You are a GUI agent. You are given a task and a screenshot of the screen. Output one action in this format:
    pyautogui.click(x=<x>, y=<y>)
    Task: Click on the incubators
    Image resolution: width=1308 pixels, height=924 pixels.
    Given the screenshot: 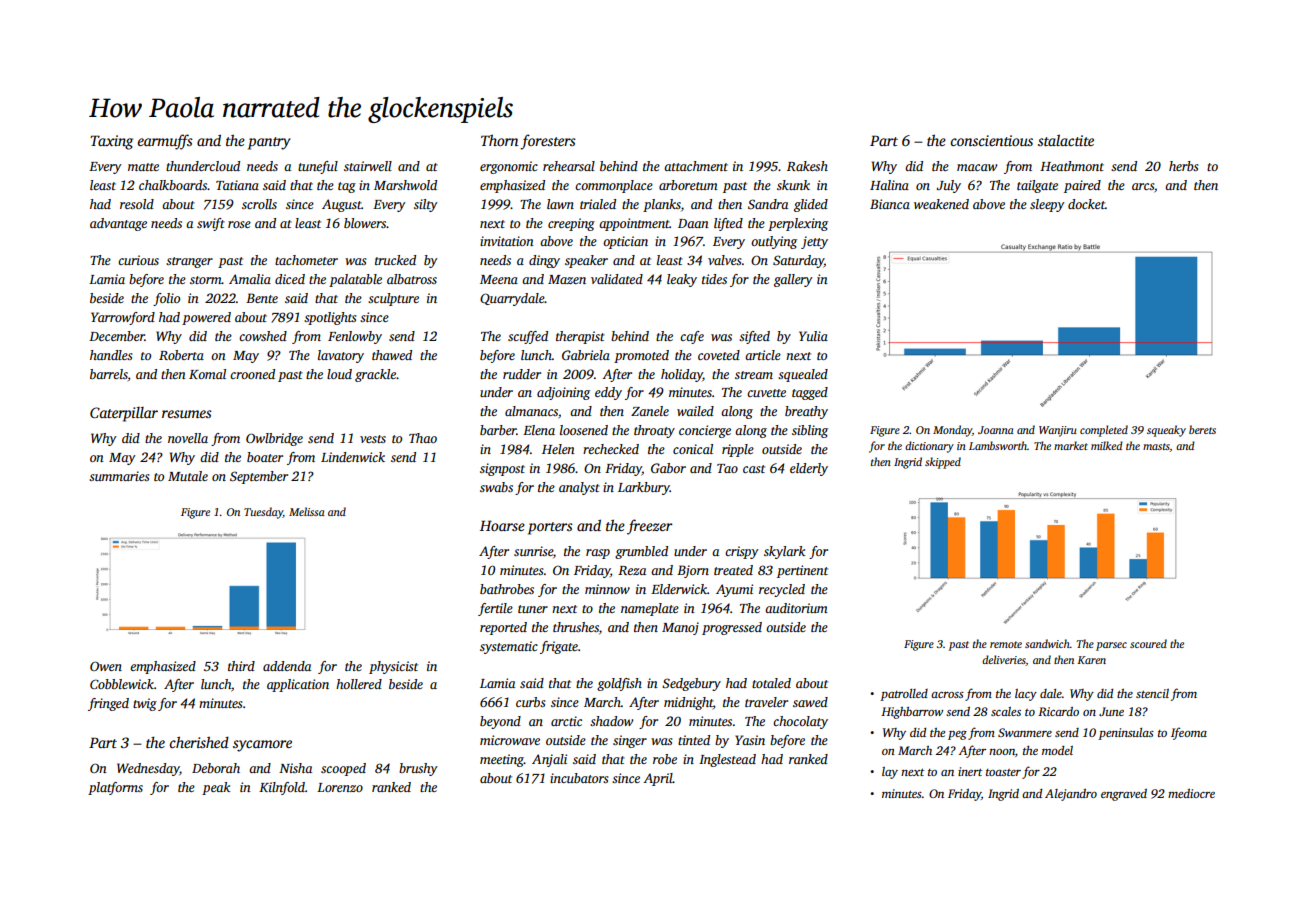 What is the action you would take?
    pyautogui.click(x=579, y=778)
